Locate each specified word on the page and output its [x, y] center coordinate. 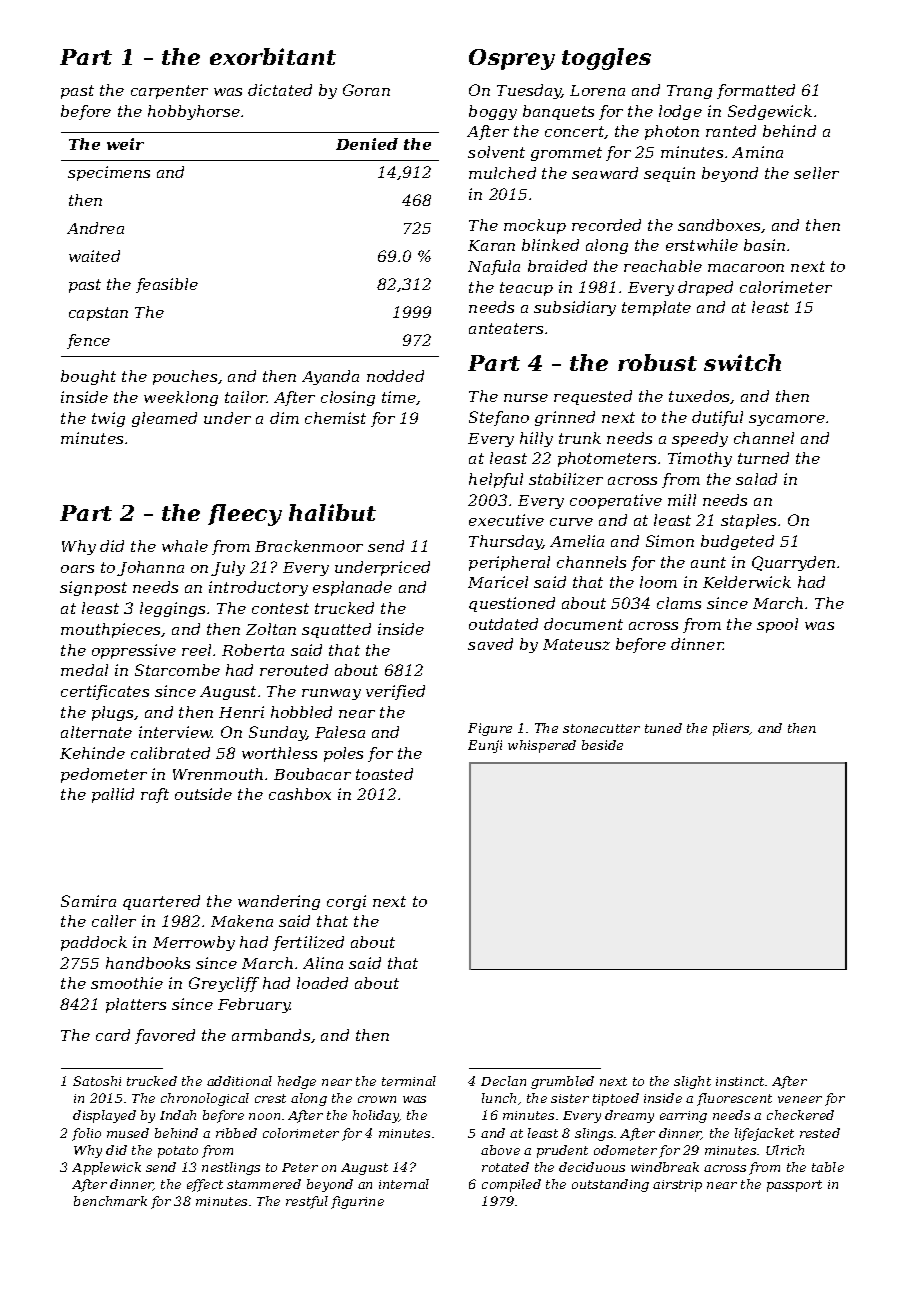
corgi [346, 902]
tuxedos [700, 397]
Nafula [494, 267]
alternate [96, 732]
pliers [731, 729]
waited [94, 256]
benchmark [110, 1201]
